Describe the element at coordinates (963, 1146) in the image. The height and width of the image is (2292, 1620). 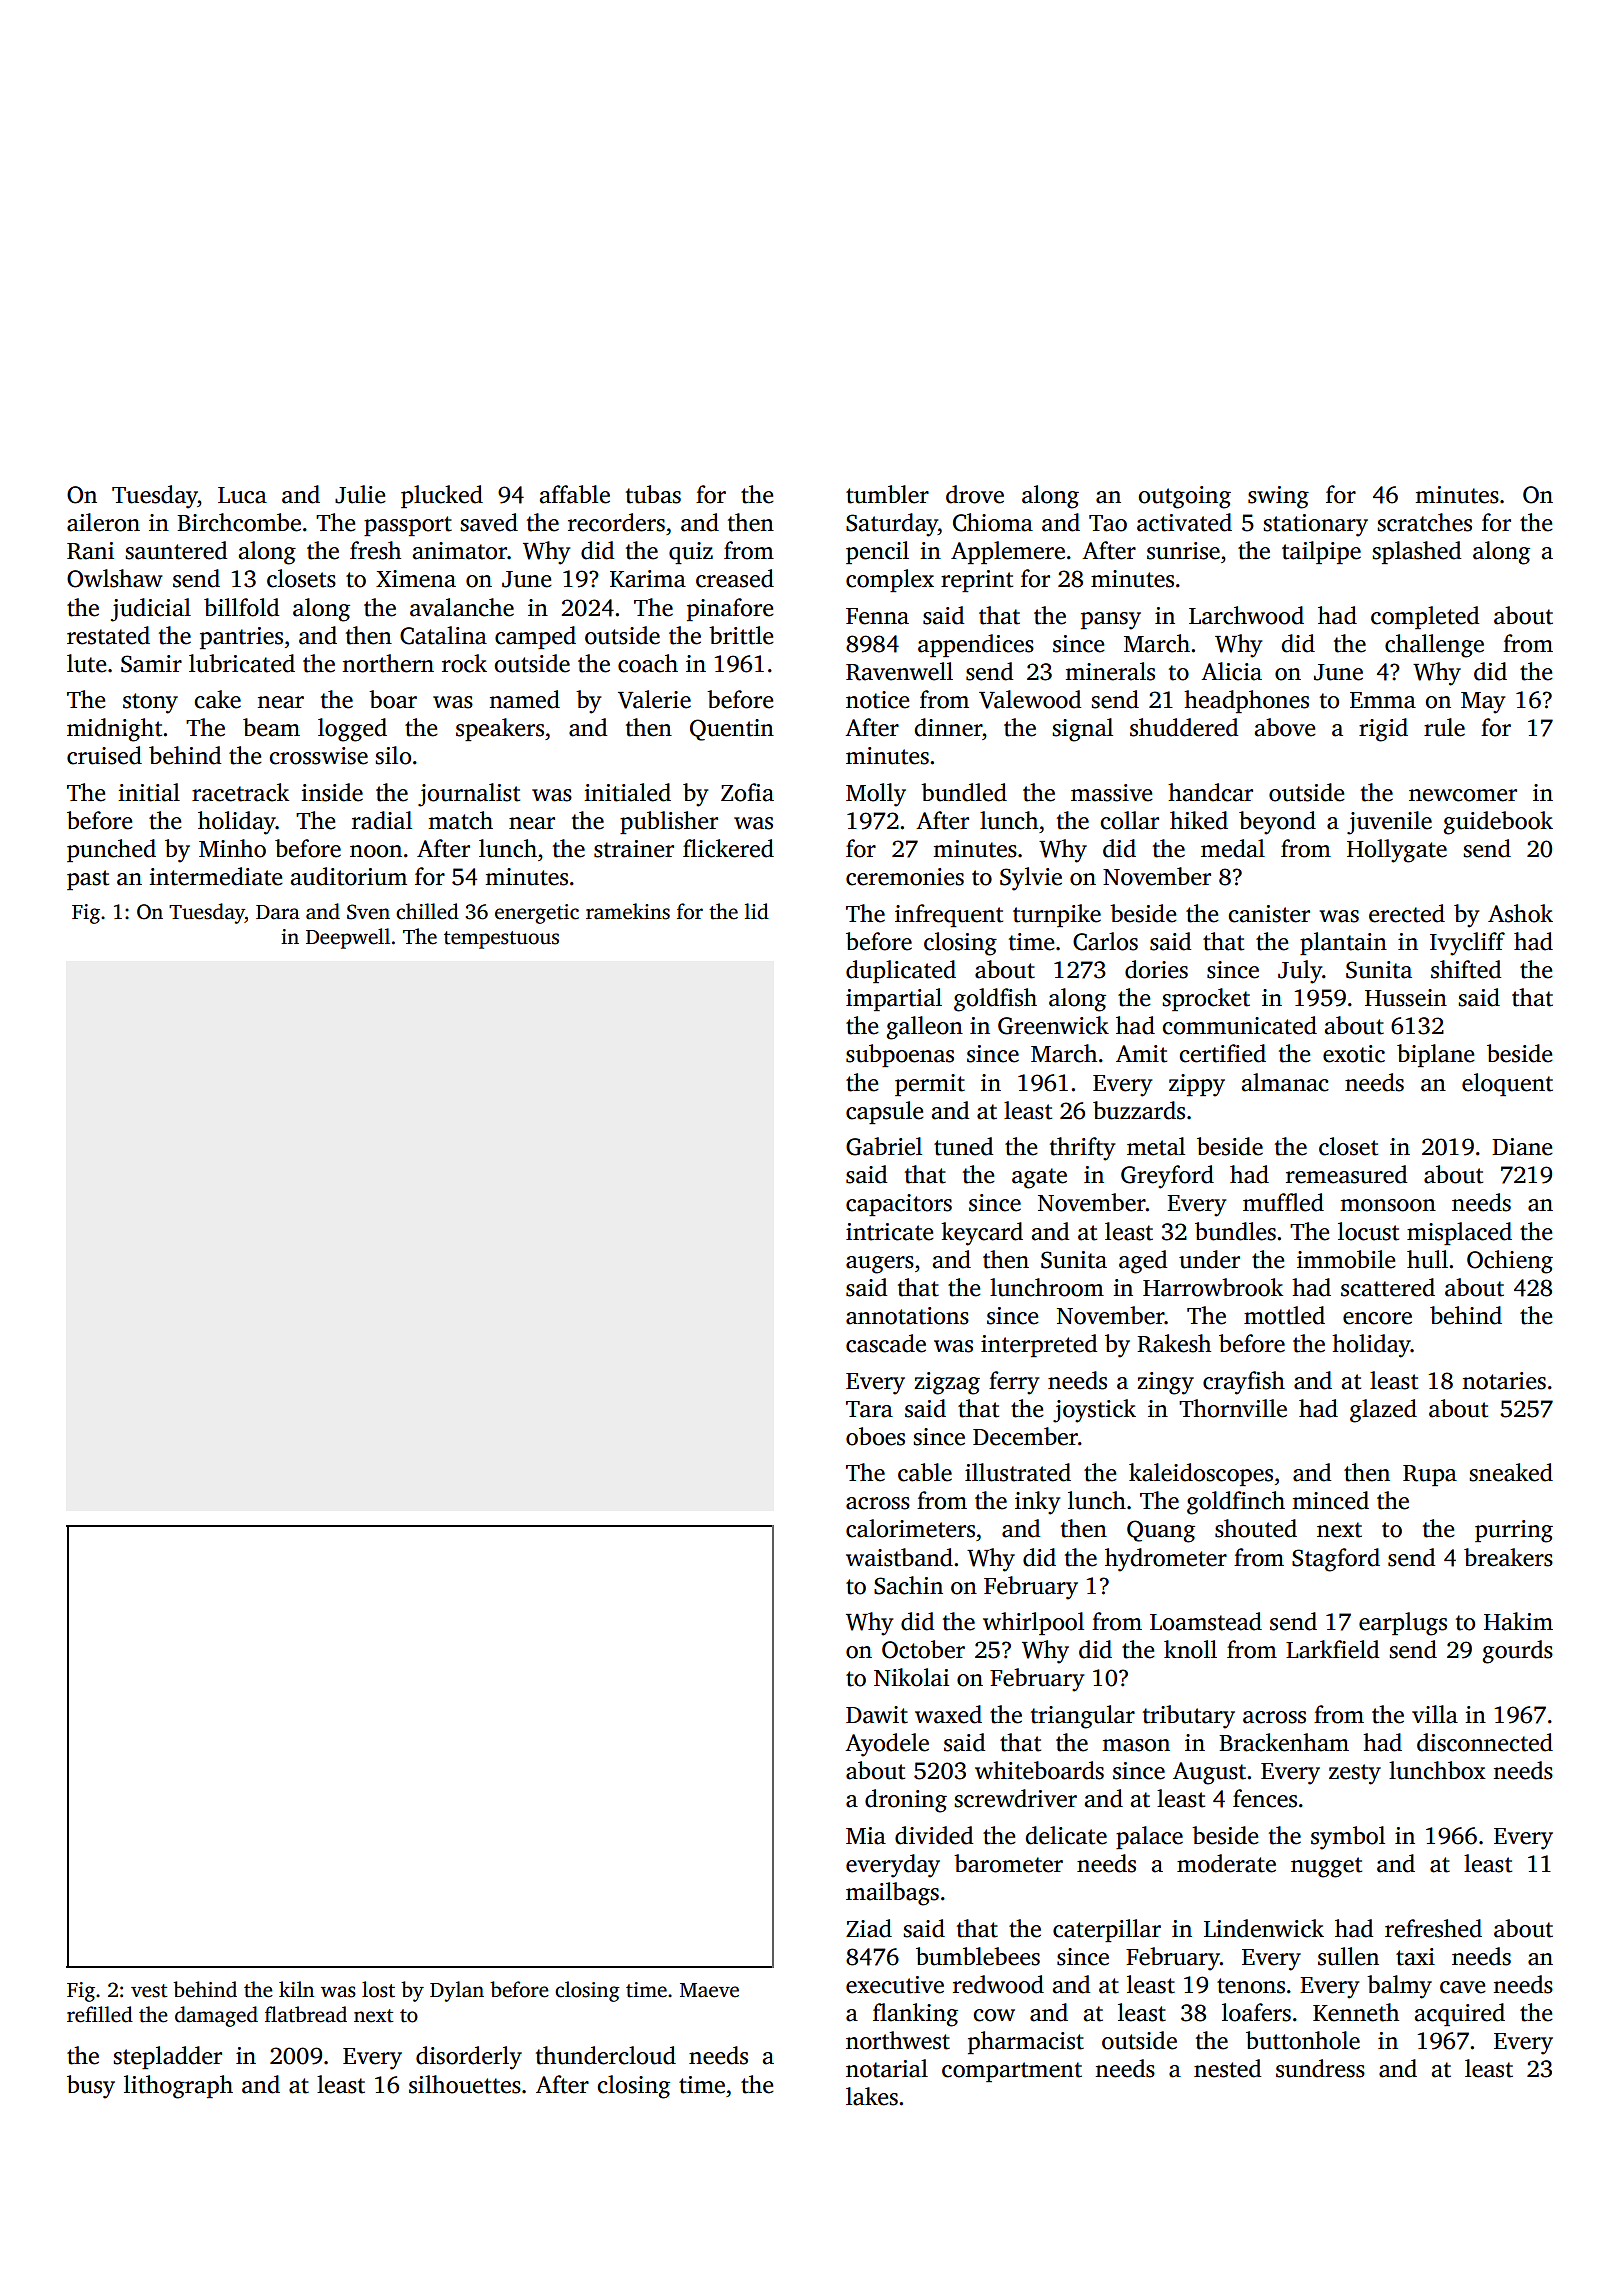
I see `tuned` at that location.
